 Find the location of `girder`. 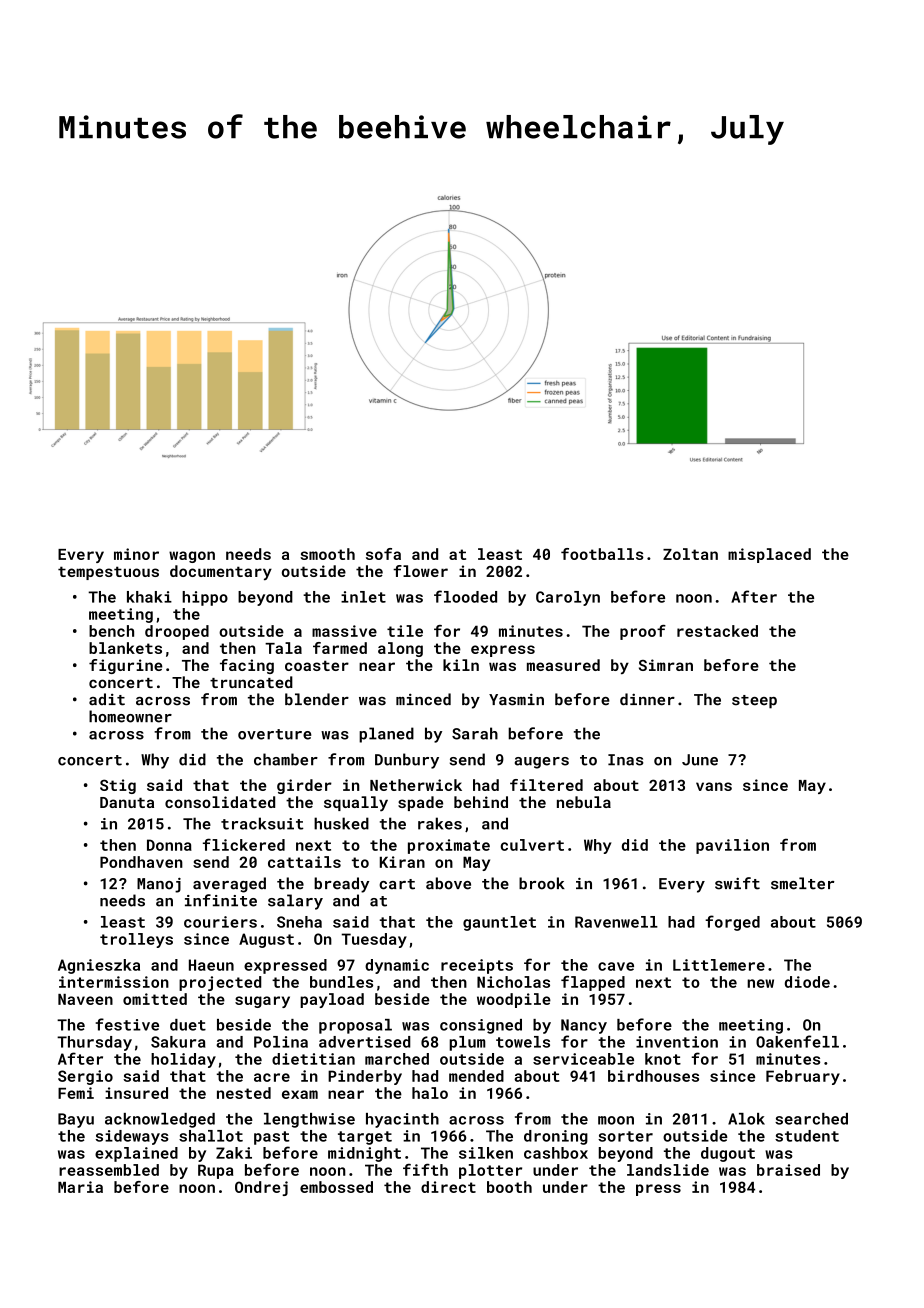

girder is located at coordinates (304, 786).
